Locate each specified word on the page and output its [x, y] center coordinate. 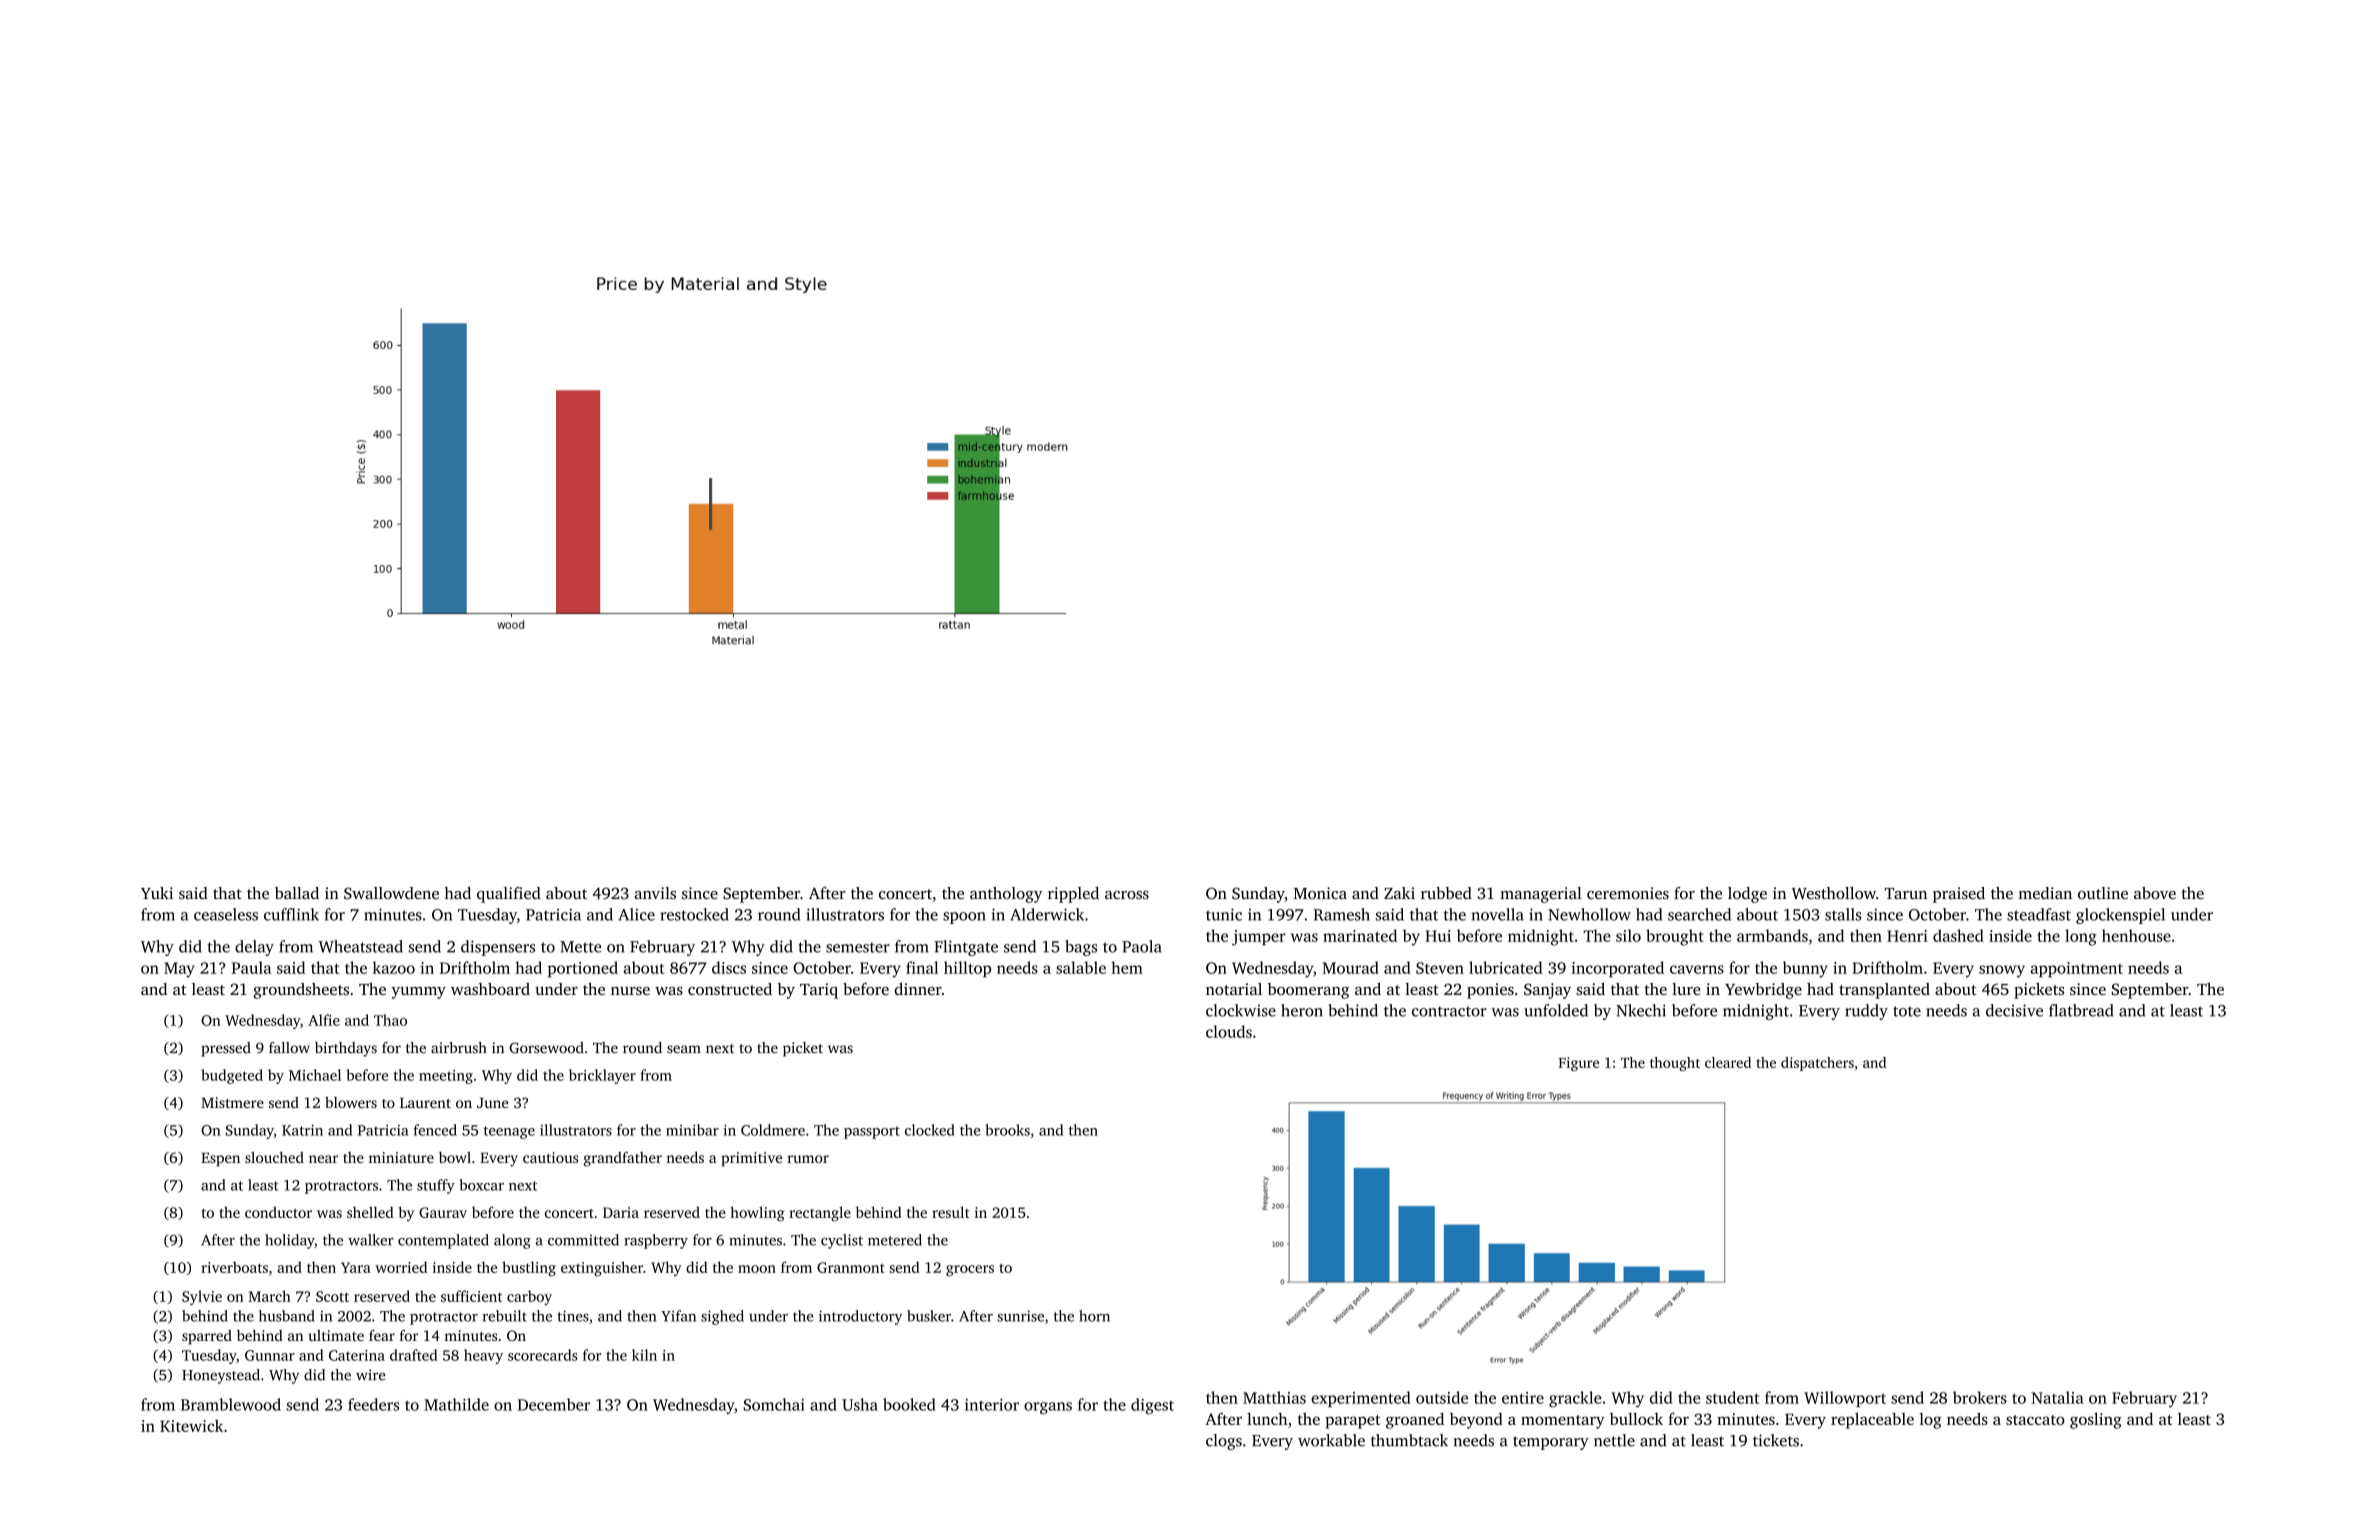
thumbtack [1409, 1440]
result [951, 1212]
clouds [1229, 1031]
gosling [2096, 1420]
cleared [1728, 1062]
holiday [290, 1241]
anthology [1006, 895]
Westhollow [1834, 893]
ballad [297, 893]
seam [684, 1049]
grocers [970, 1270]
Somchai [774, 1404]
